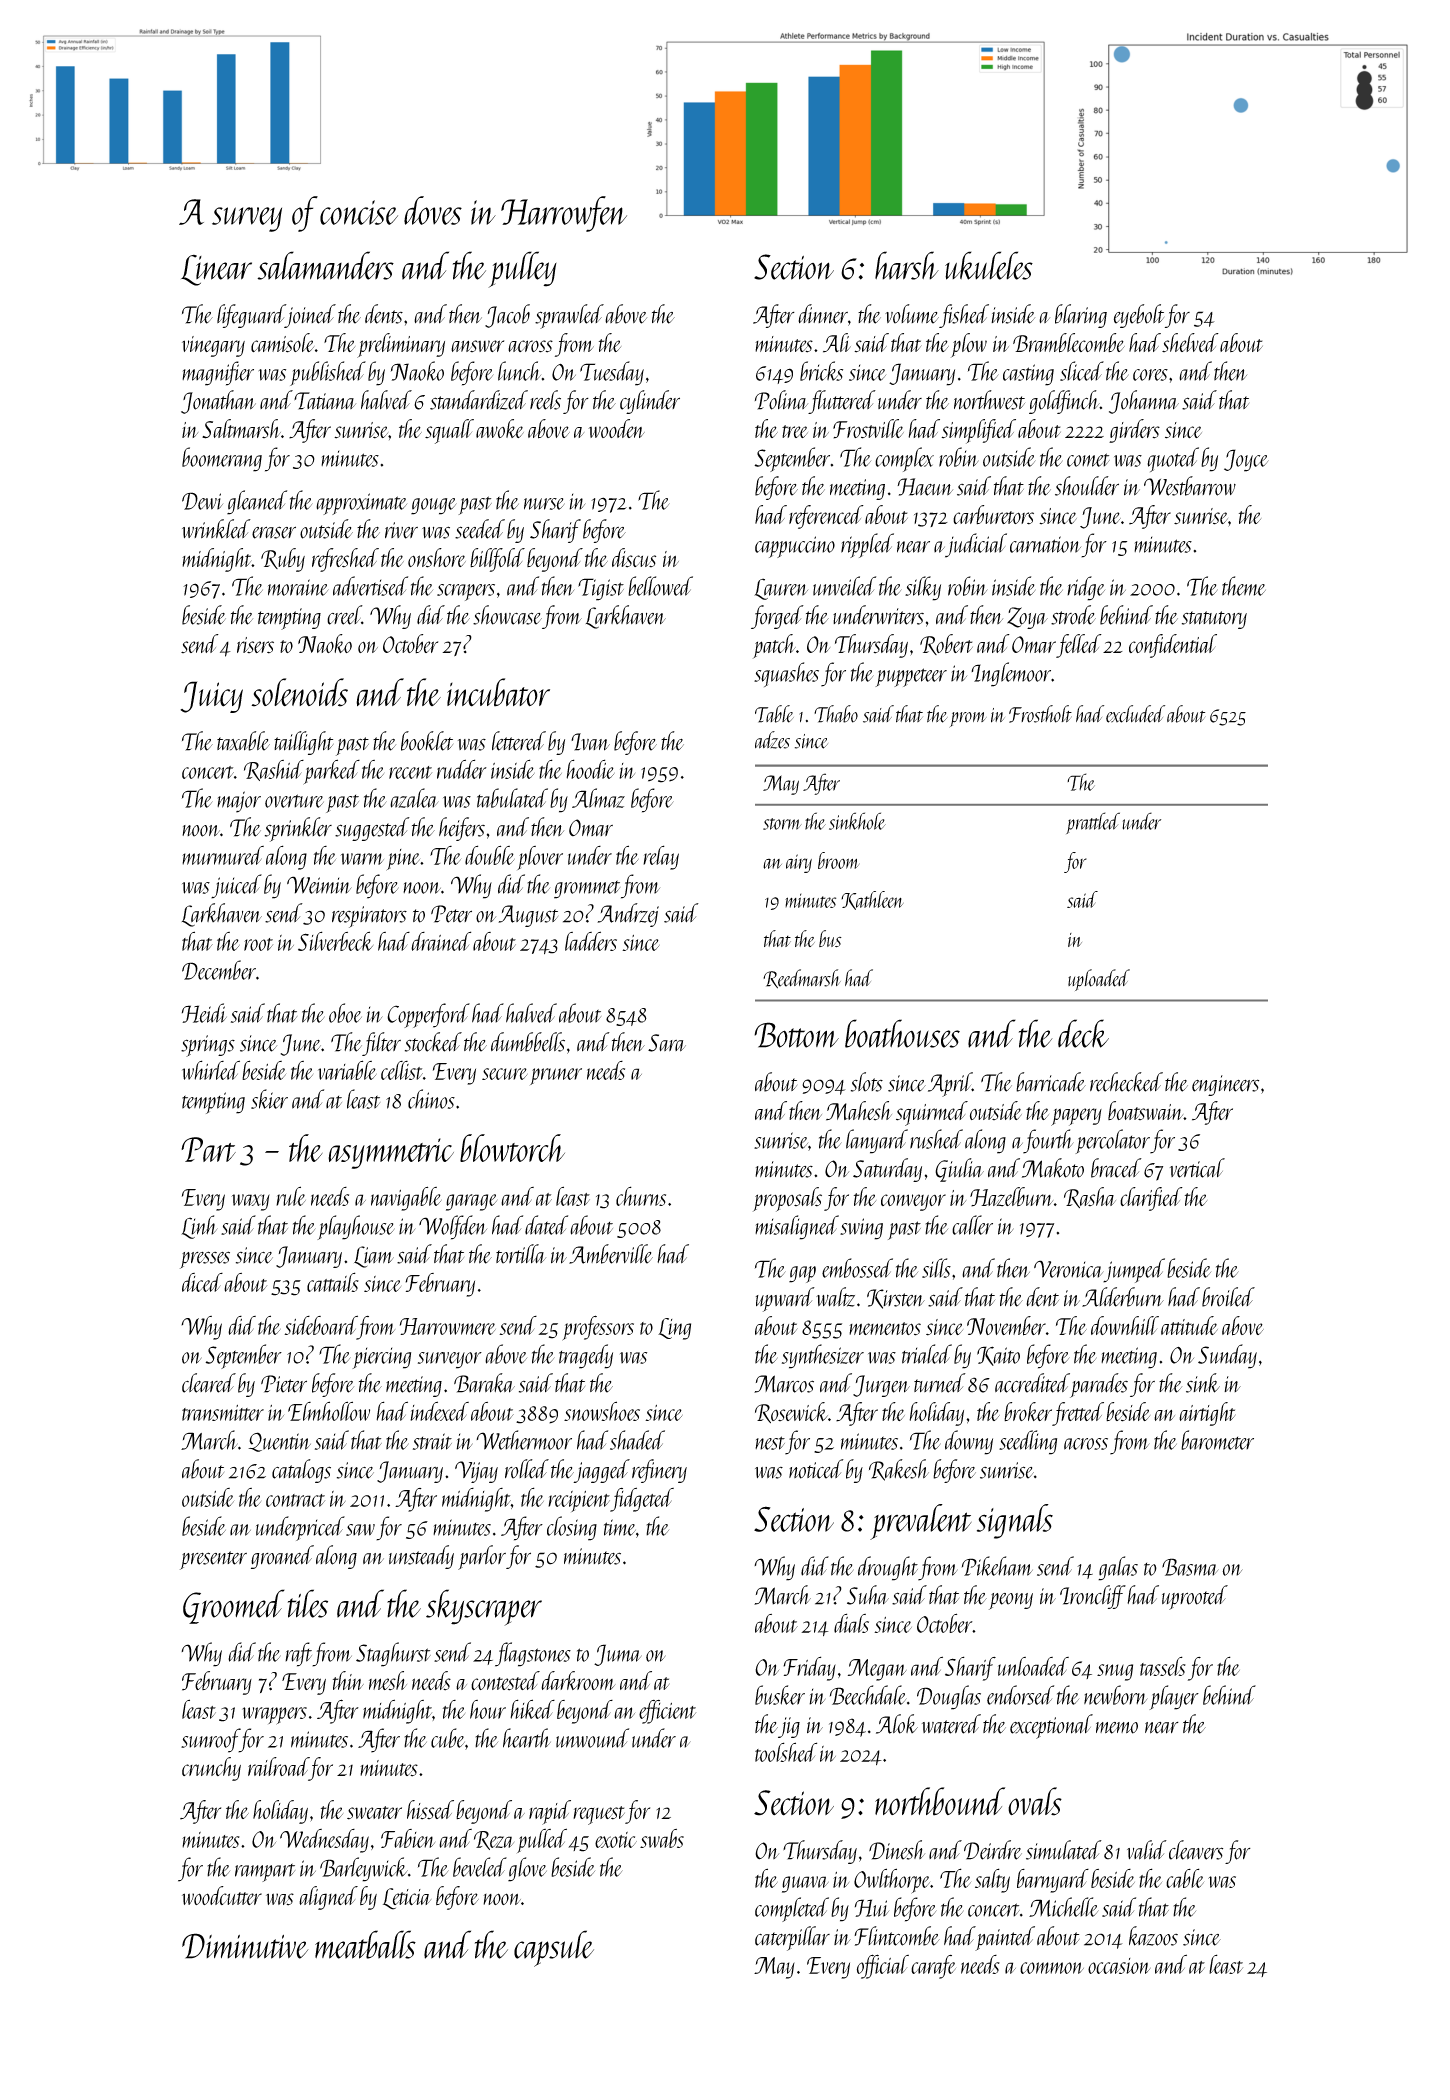 The image size is (1450, 2100). Describe the element at coordinates (1099, 980) in the document. I see `uploaded` at that location.
